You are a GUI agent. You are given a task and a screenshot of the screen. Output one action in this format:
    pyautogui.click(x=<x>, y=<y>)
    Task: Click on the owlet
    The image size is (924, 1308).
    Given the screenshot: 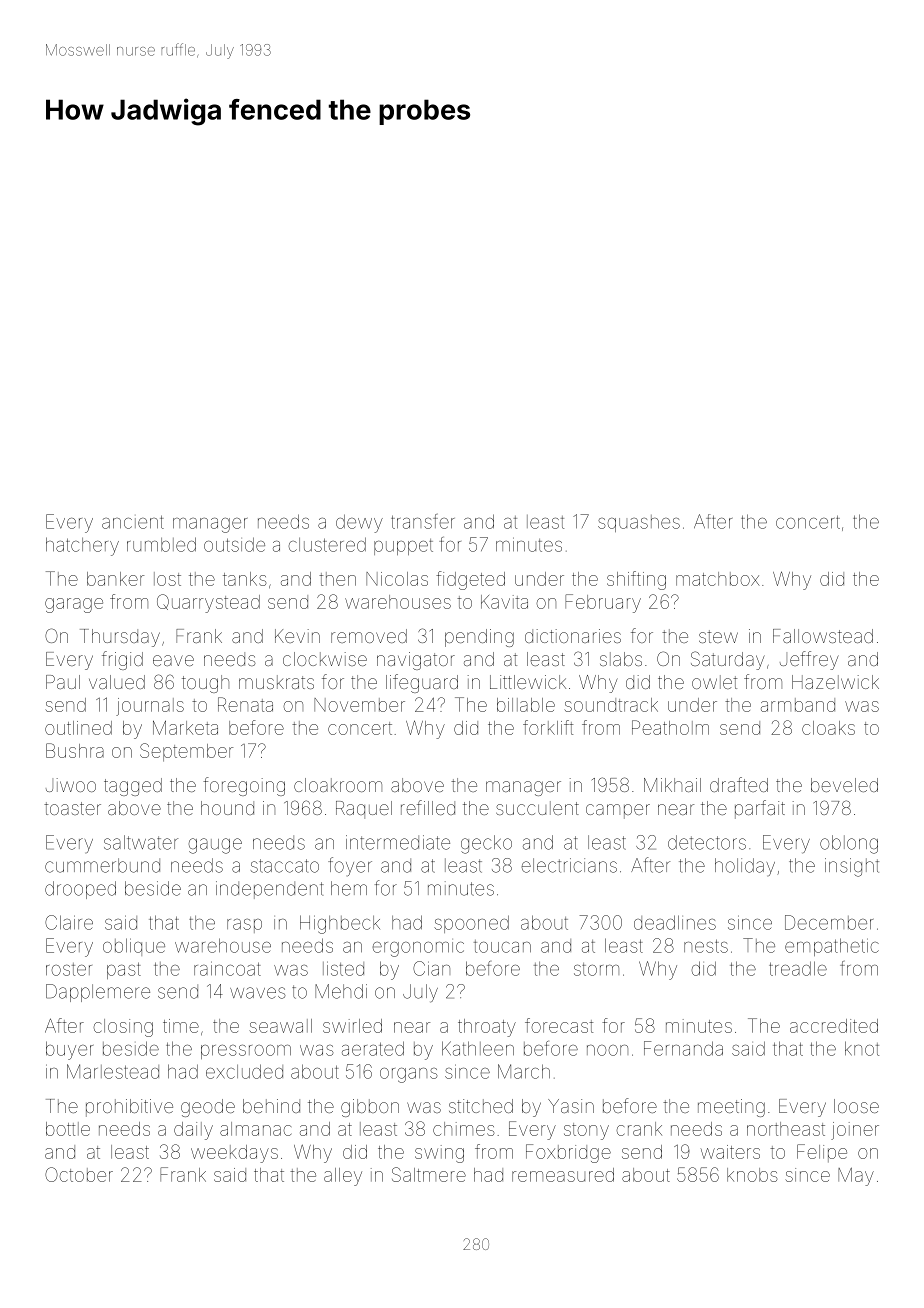 What is the action you would take?
    pyautogui.click(x=714, y=682)
